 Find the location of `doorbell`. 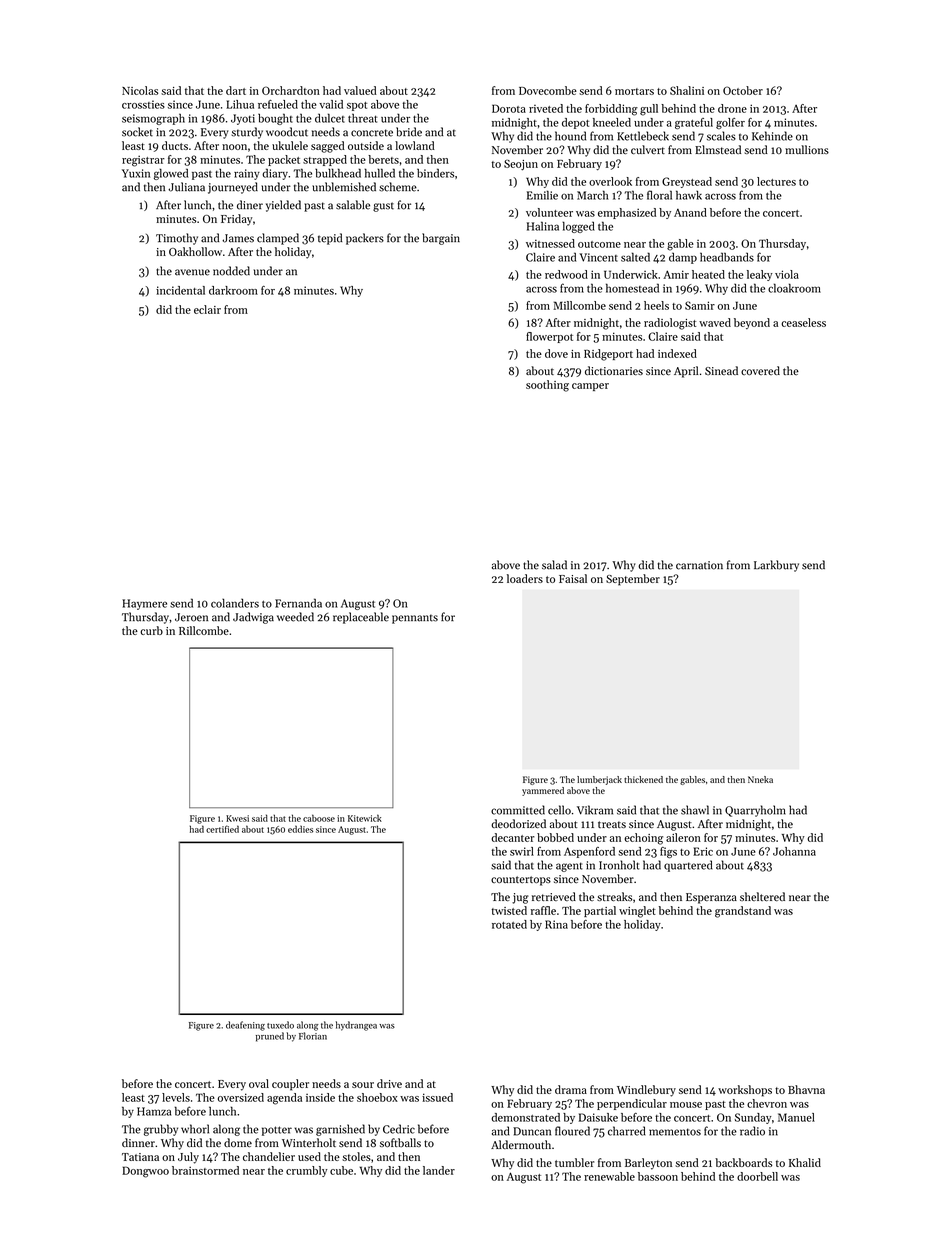

doorbell is located at coordinates (757, 1176).
